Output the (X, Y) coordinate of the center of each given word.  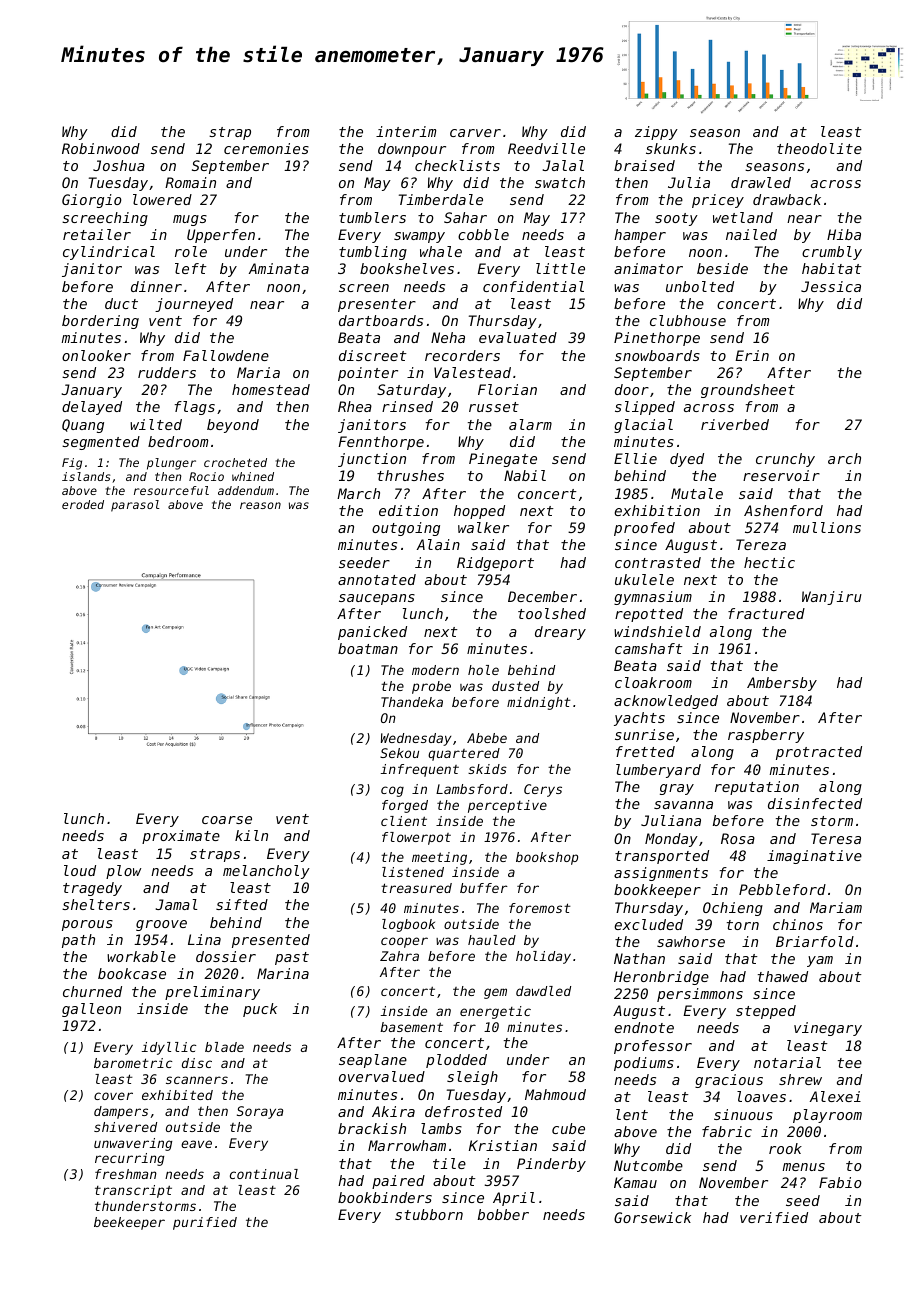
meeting (439, 858)
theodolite (819, 148)
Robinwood (101, 148)
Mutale (697, 493)
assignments (661, 874)
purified (205, 1223)
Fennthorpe (381, 443)
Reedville (546, 148)
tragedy (92, 889)
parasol (135, 506)
